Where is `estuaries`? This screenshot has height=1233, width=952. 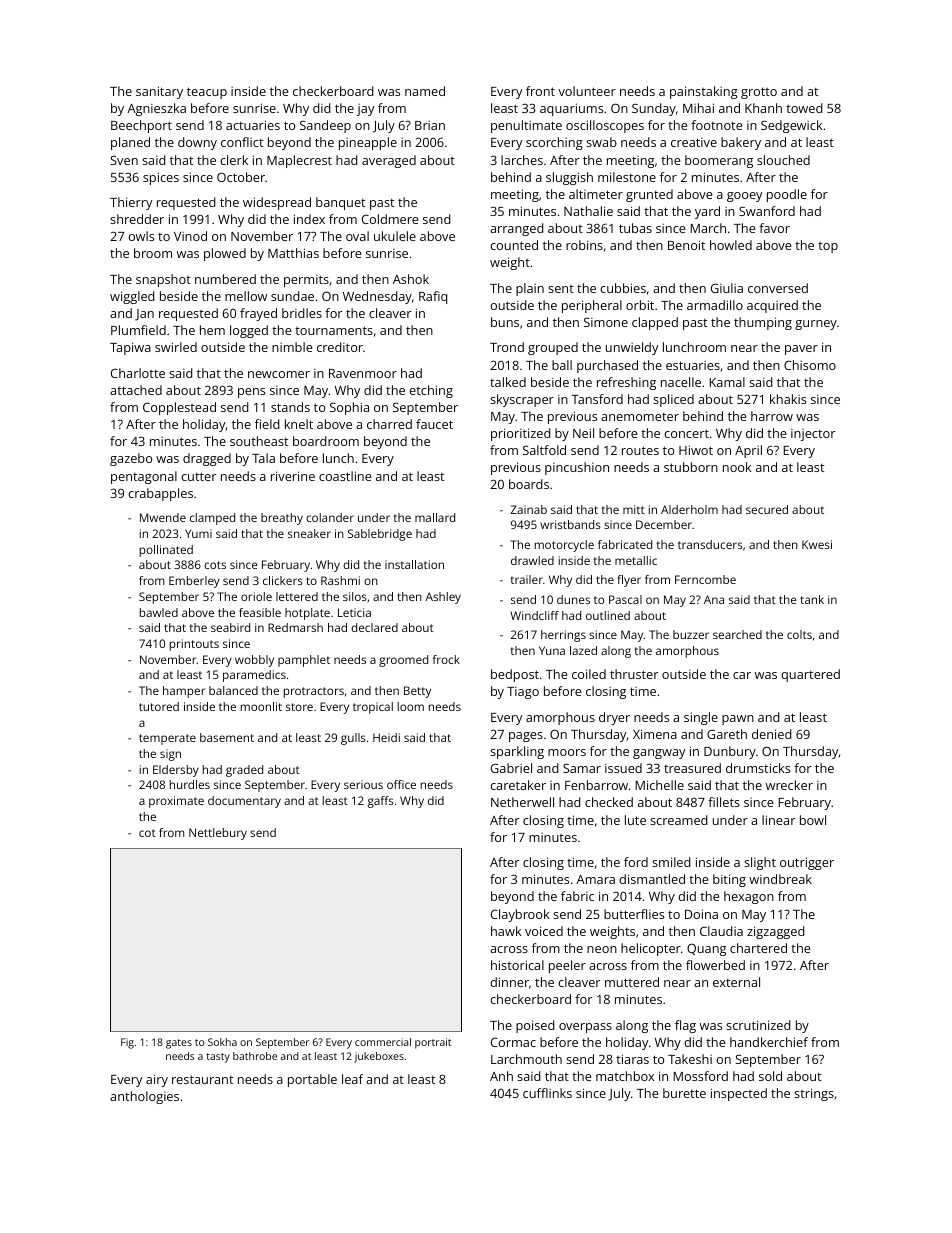
estuaries is located at coordinates (693, 365).
